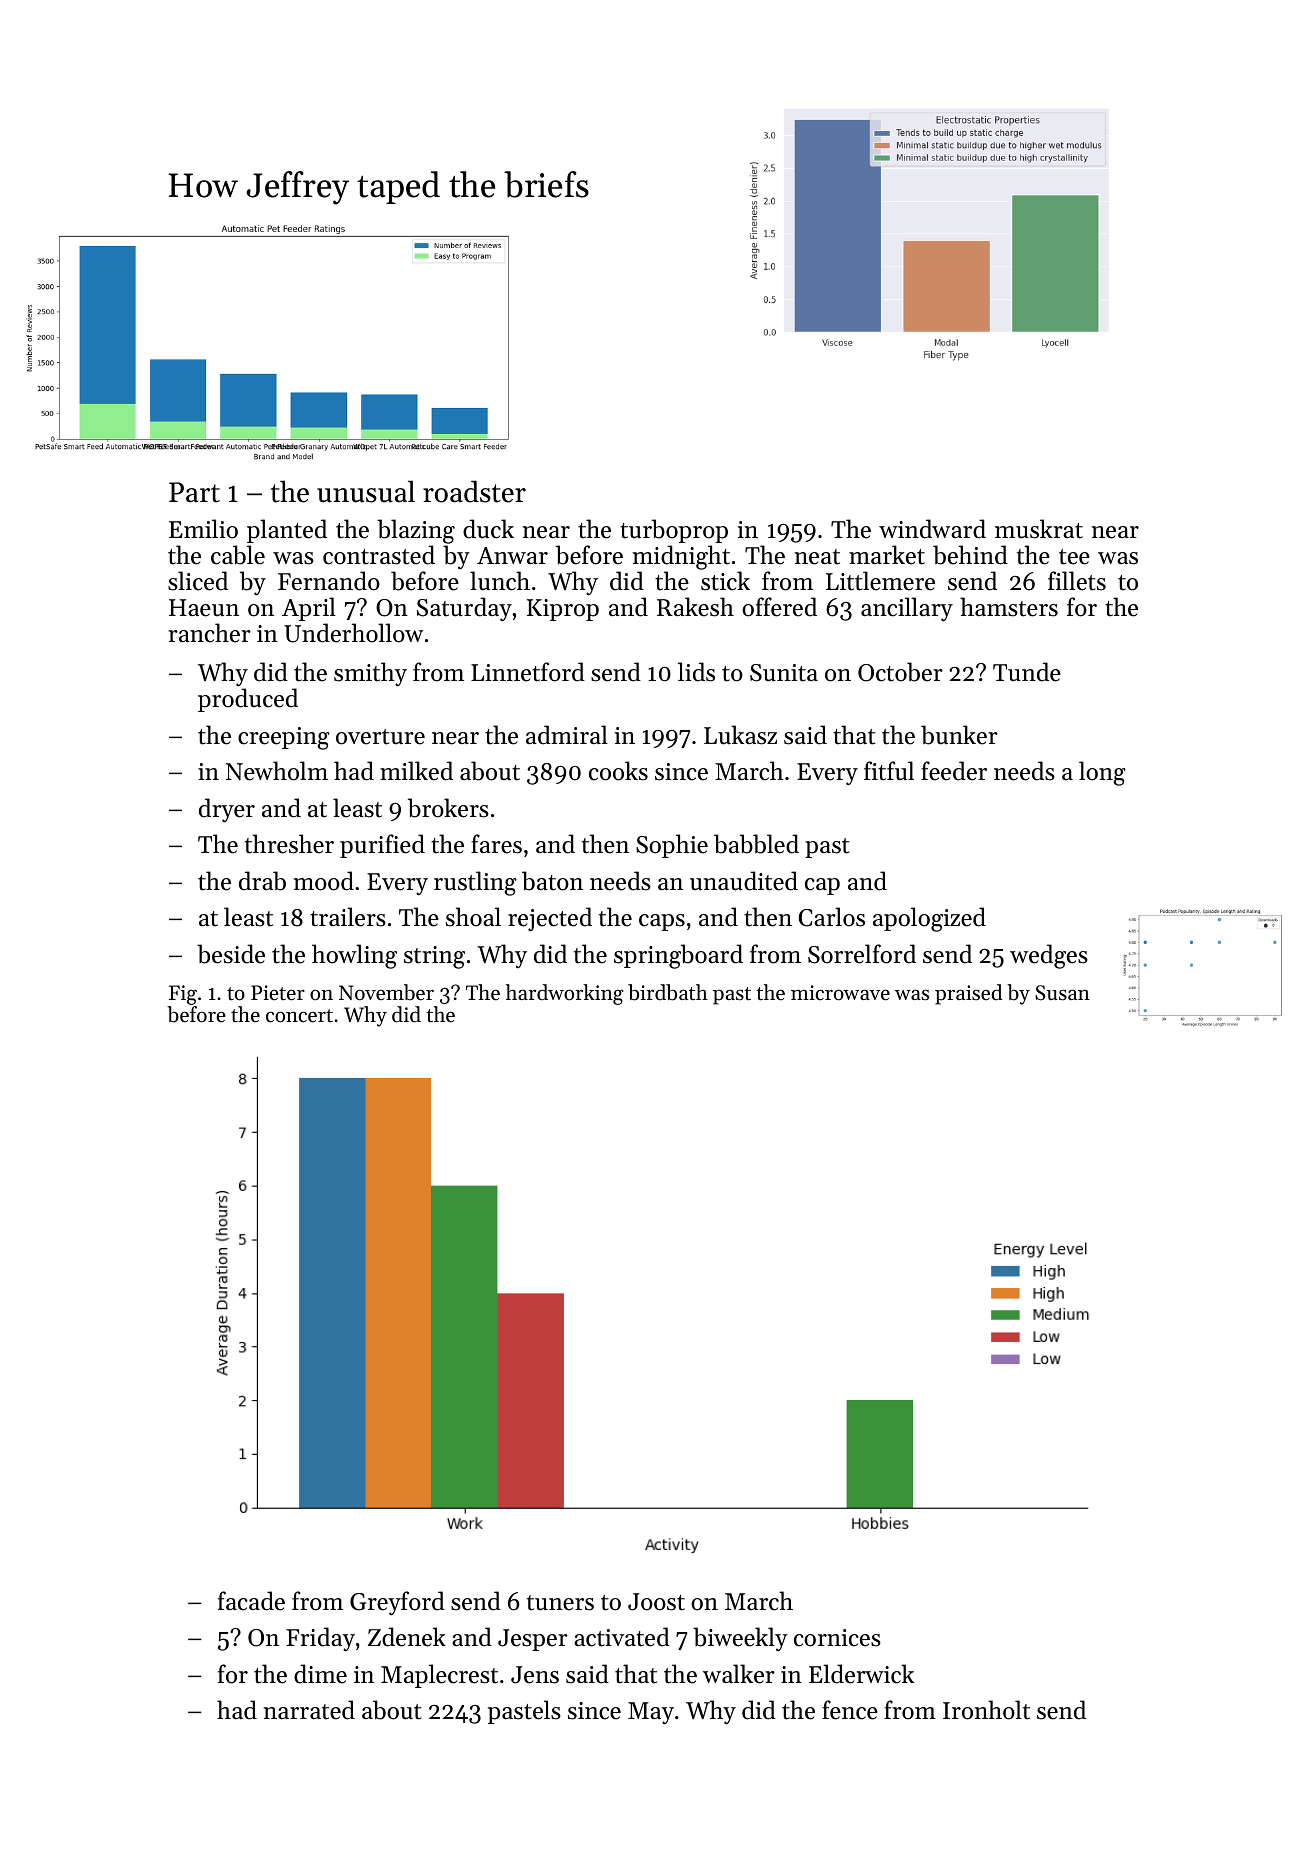  I want to click on turboprop, so click(674, 531).
